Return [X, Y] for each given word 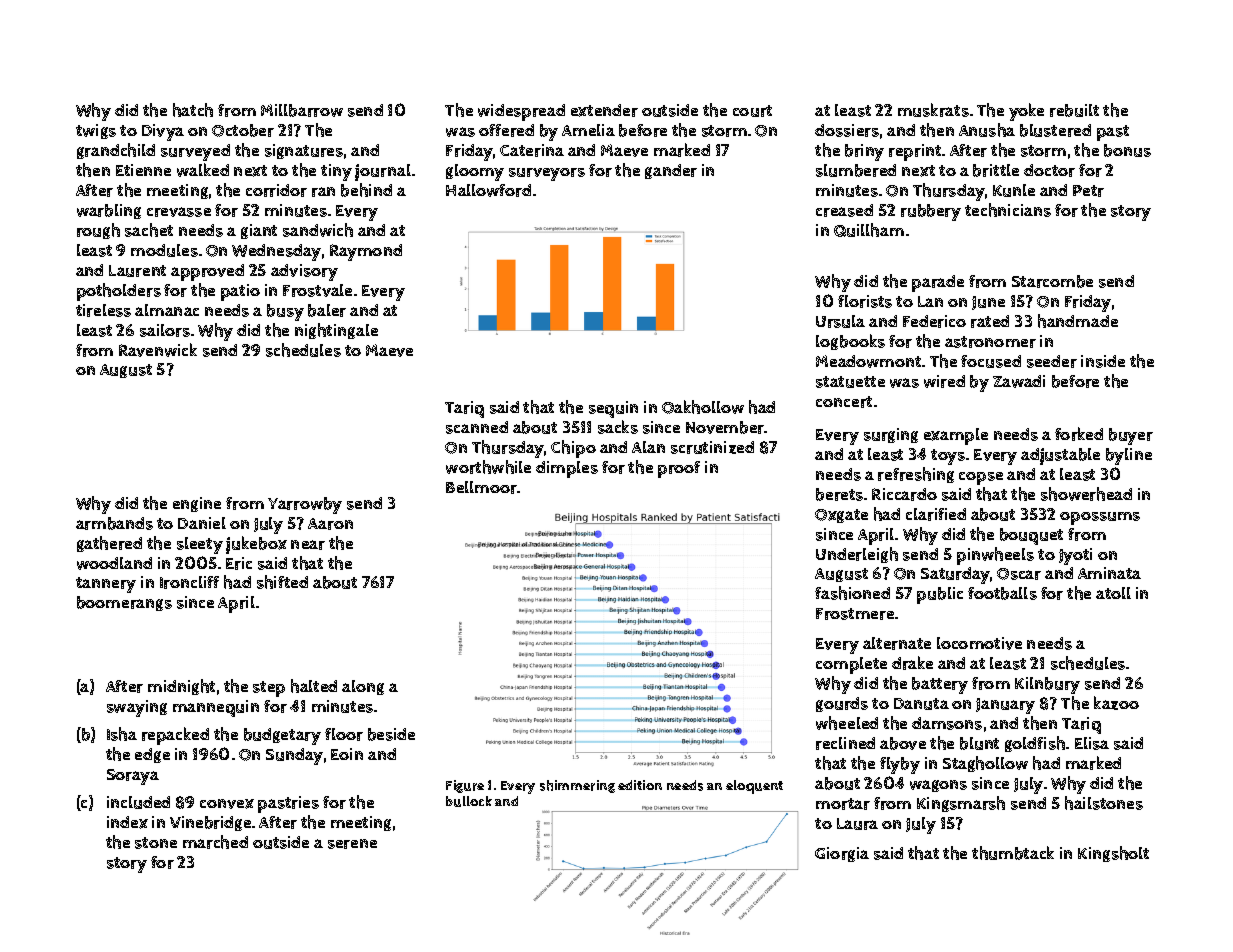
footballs [1002, 593]
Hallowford [488, 190]
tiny [336, 172]
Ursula [840, 321]
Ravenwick [158, 350]
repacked [175, 736]
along [363, 687]
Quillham [869, 230]
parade [938, 283]
